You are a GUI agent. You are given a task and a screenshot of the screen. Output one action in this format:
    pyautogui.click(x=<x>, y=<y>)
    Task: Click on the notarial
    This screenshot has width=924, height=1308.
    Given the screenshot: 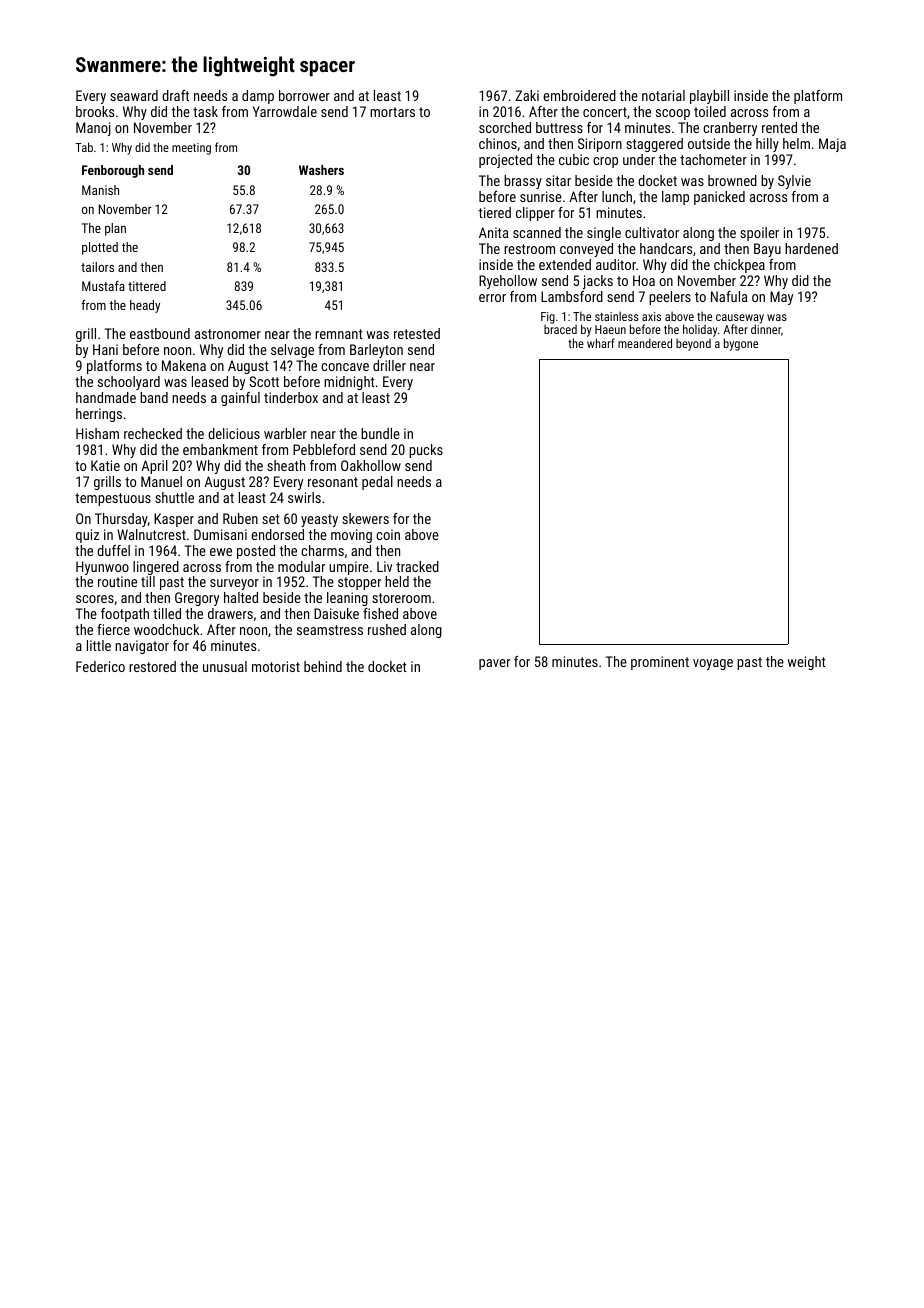 What is the action you would take?
    pyautogui.click(x=663, y=95)
